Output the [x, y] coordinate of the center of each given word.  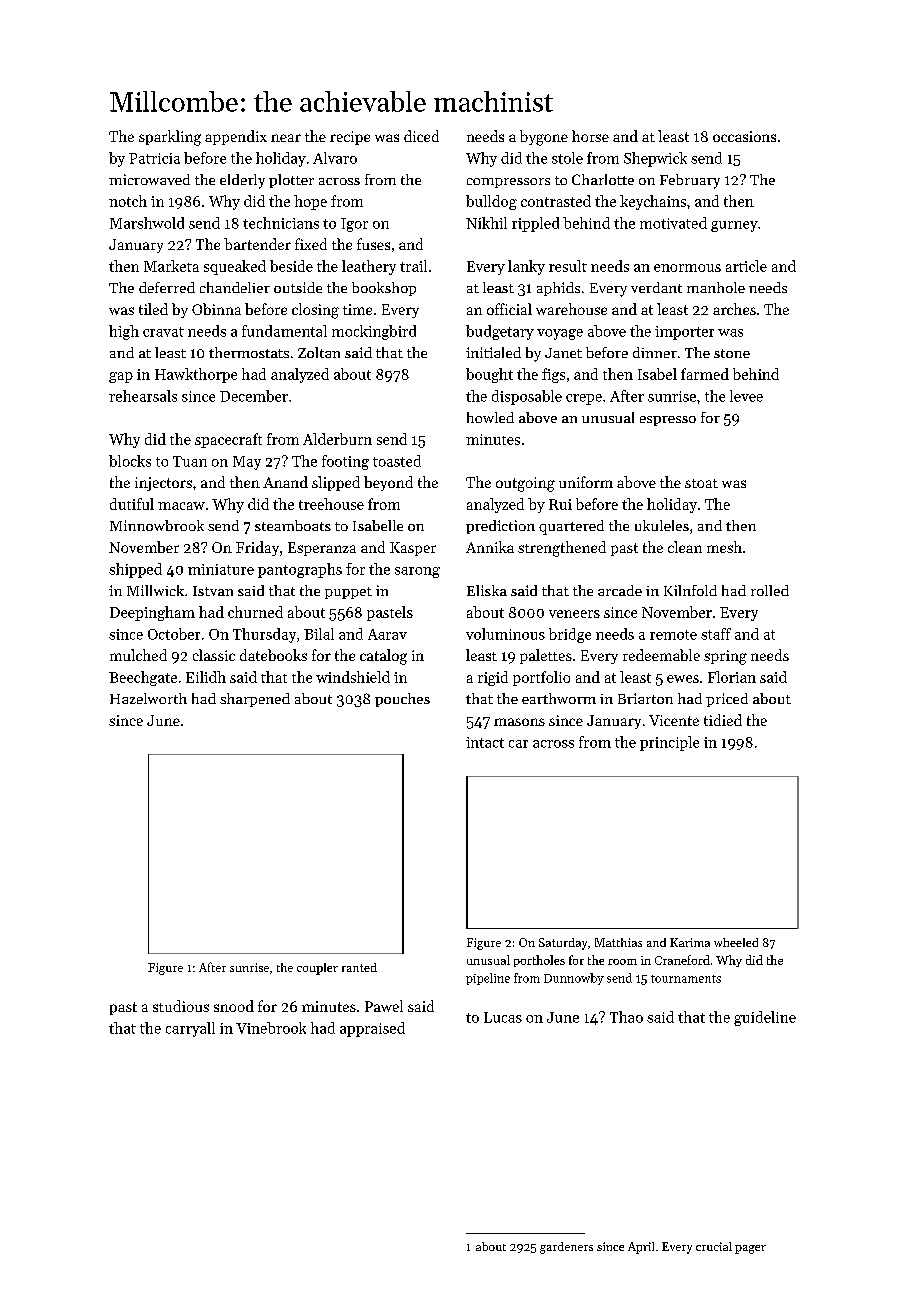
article [746, 266]
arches [734, 309]
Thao [626, 1017]
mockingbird [374, 332]
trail [413, 266]
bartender [257, 244]
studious [181, 1006]
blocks [130, 461]
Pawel [384, 1006]
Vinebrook [271, 1028]
